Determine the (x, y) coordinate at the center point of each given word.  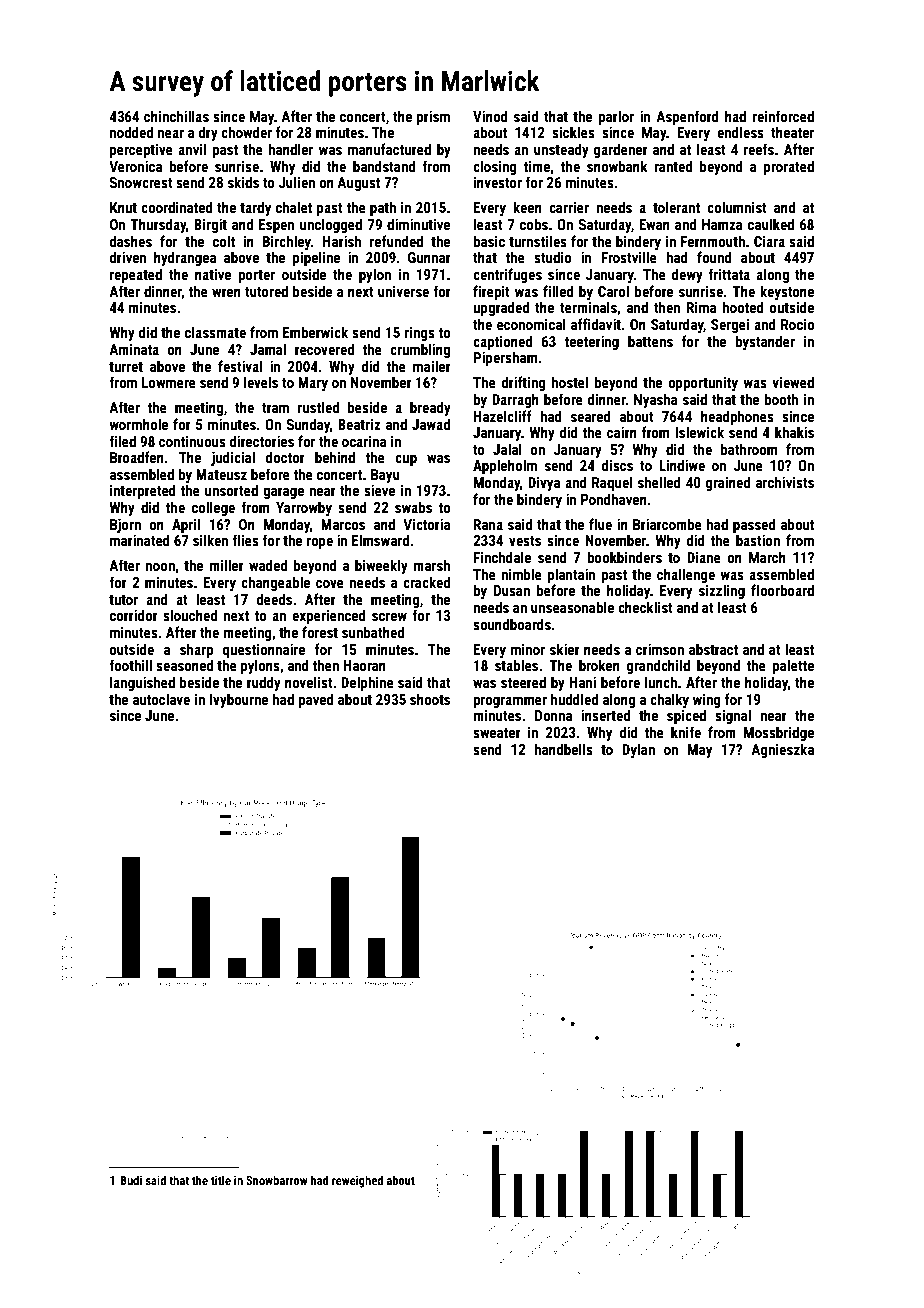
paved (316, 700)
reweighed (357, 1181)
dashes (131, 241)
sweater (497, 733)
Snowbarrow (277, 1180)
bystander (765, 342)
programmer (510, 702)
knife (686, 732)
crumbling (420, 350)
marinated (140, 540)
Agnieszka (782, 750)
